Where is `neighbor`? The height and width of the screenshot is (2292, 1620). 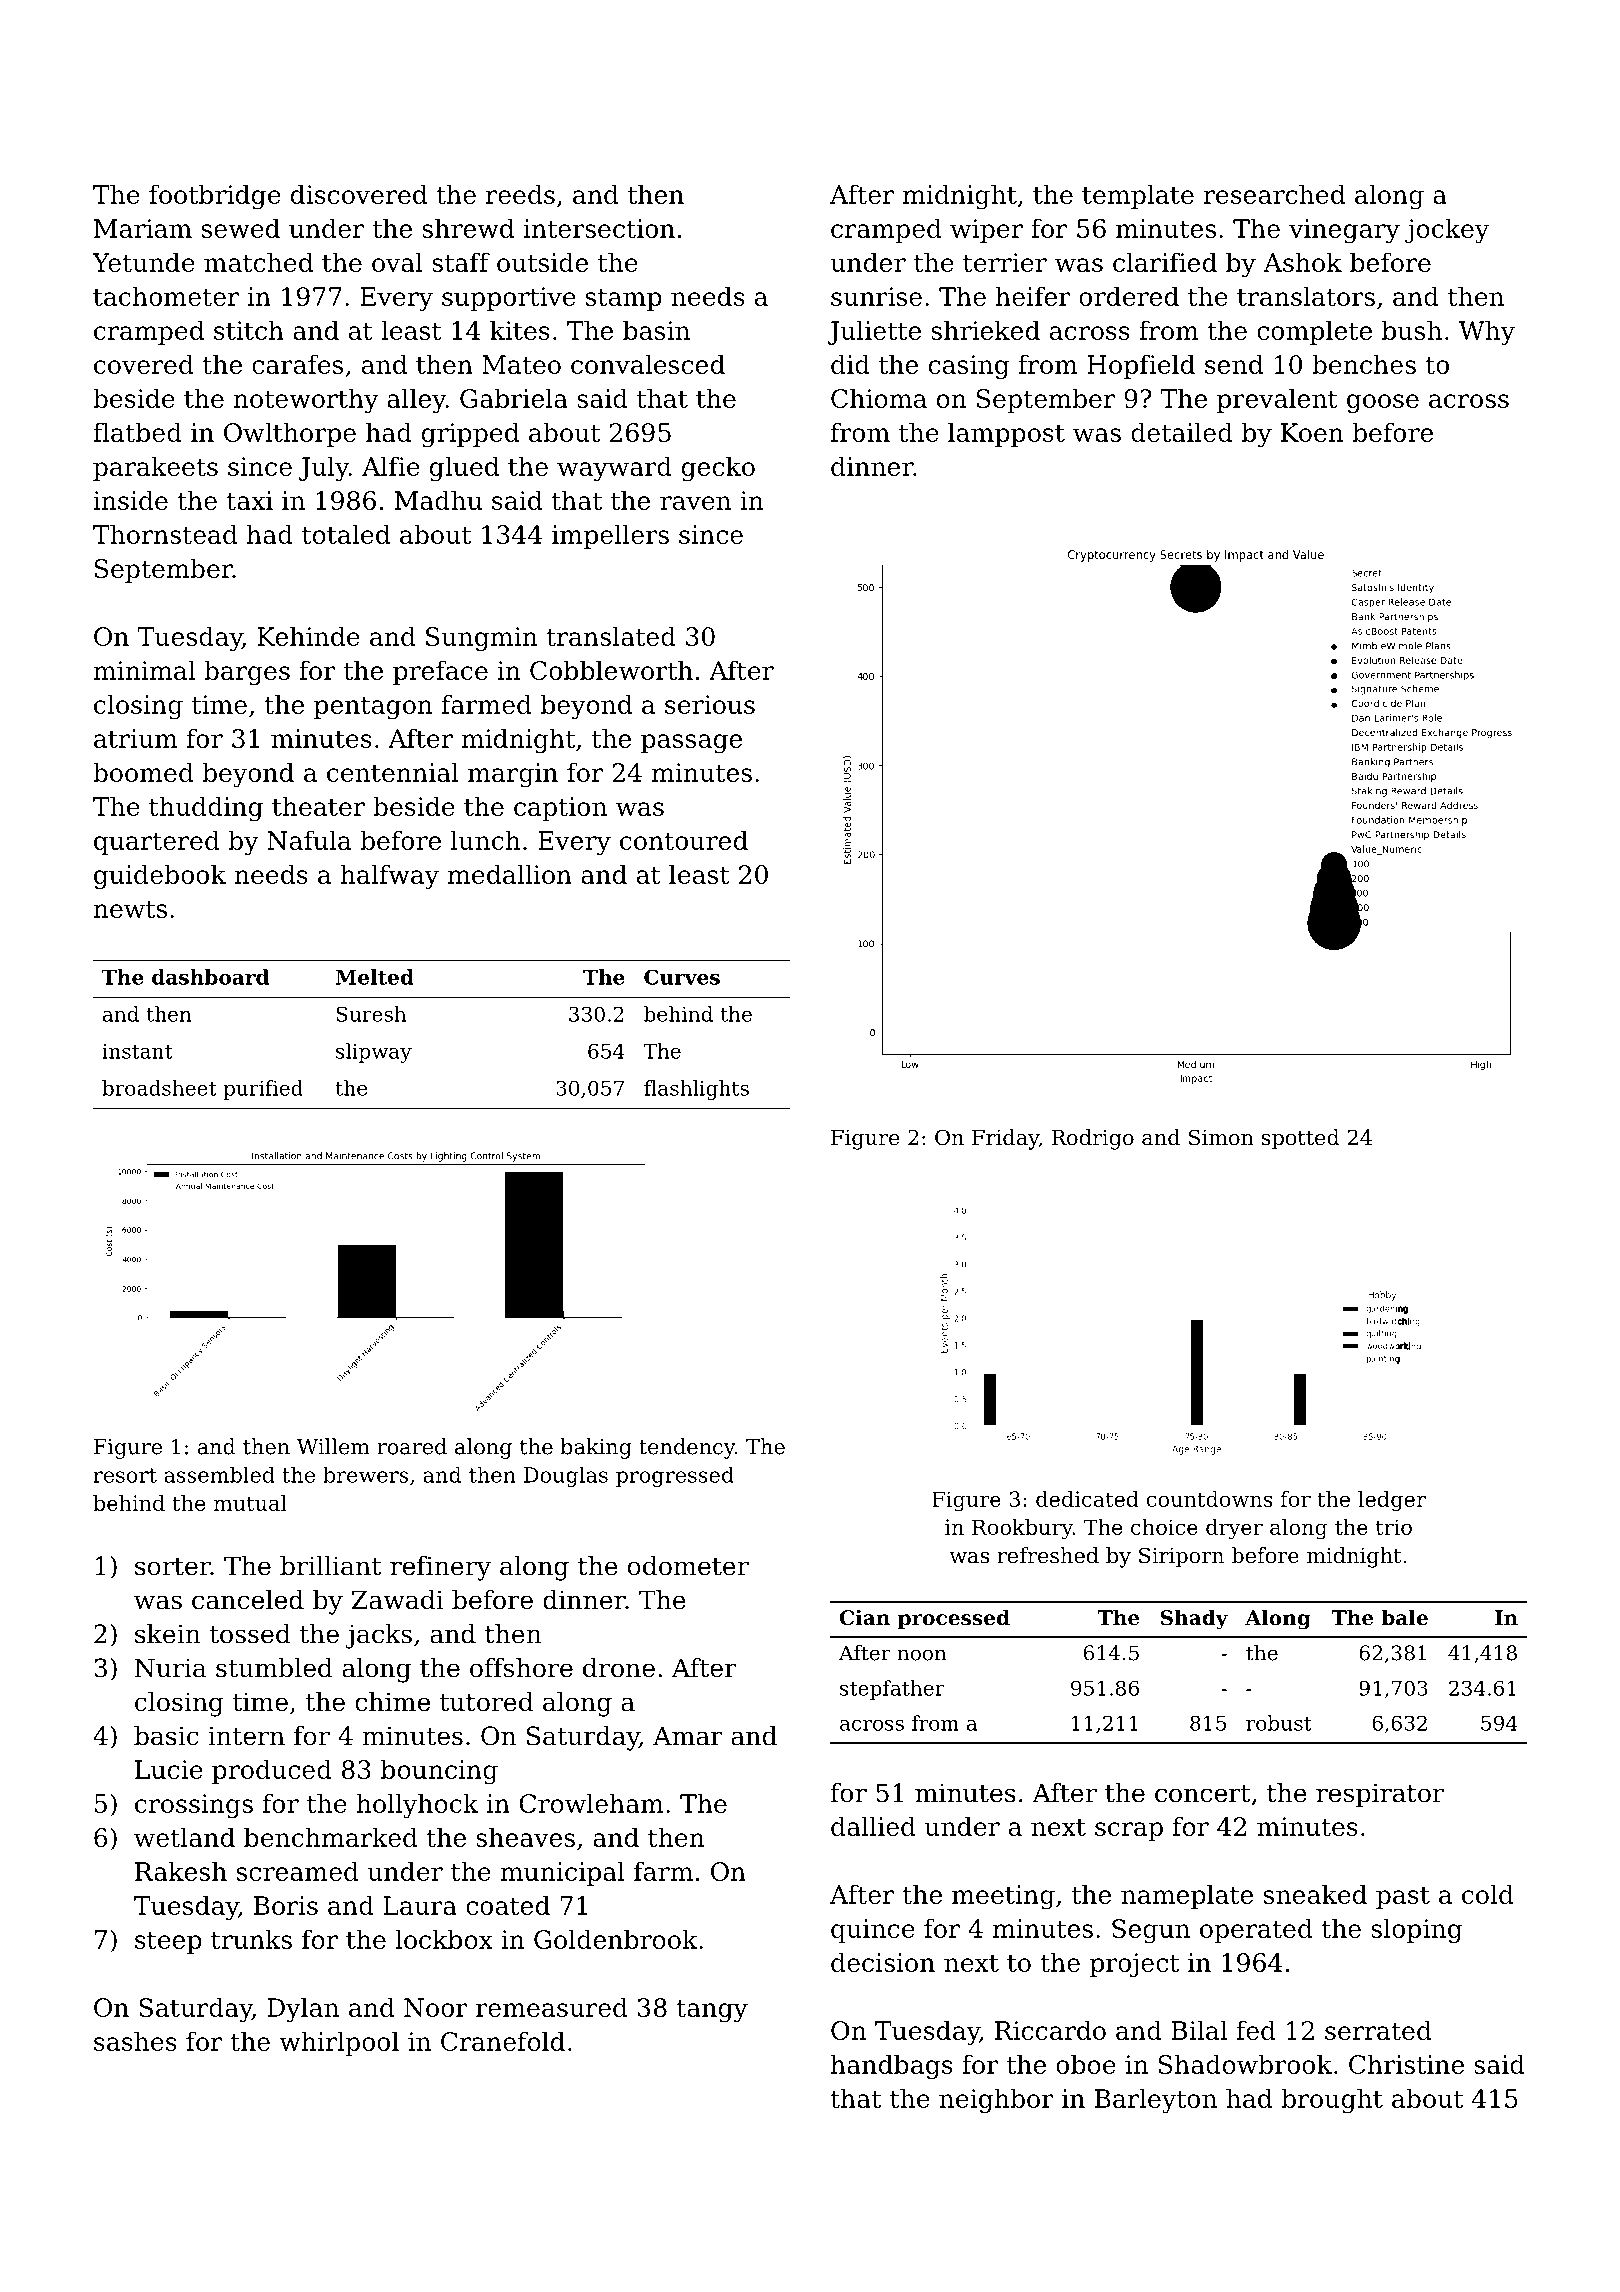
neighbor is located at coordinates (996, 2101).
